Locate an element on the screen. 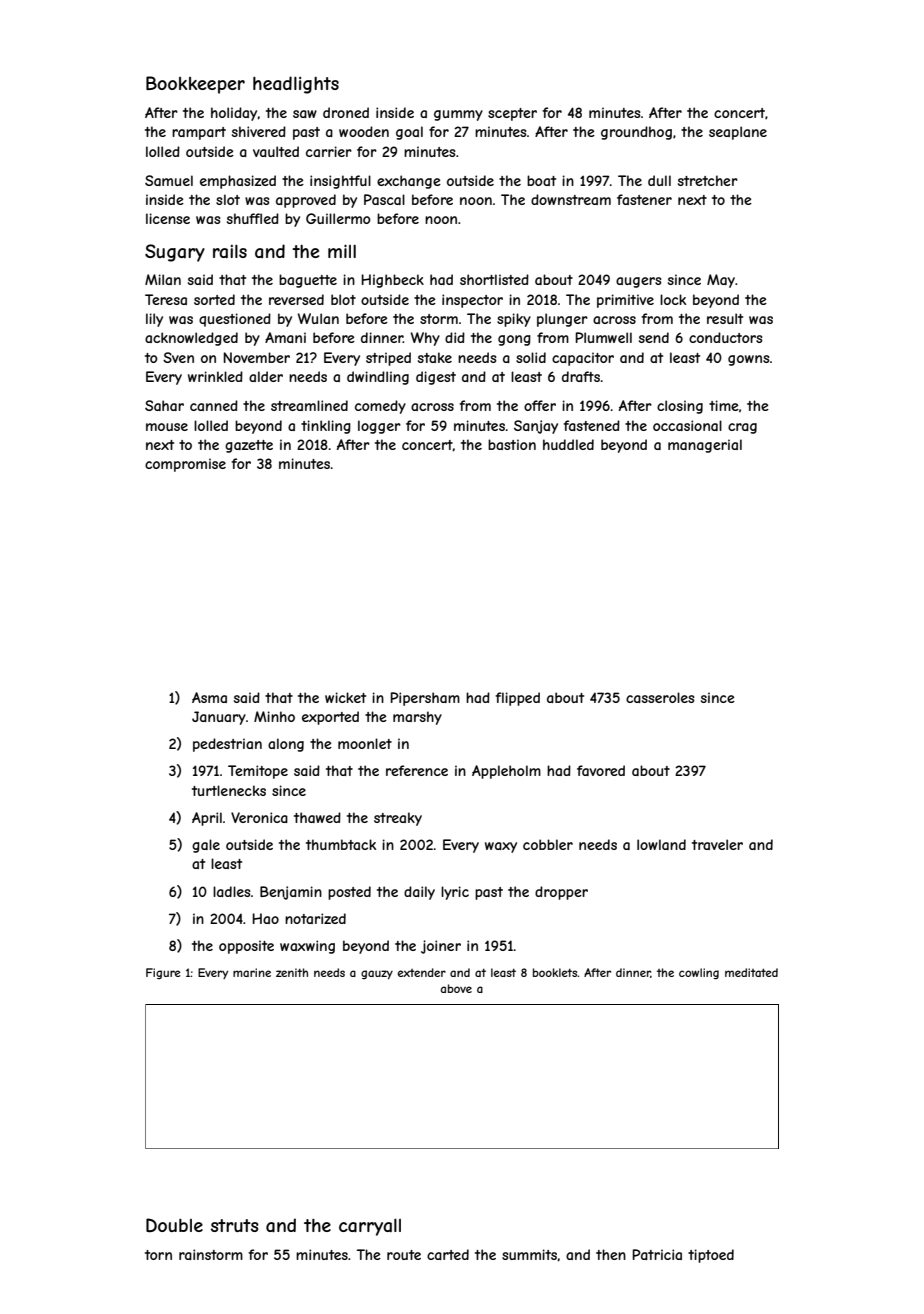 The height and width of the screenshot is (1314, 924). compromise is located at coordinates (185, 465).
